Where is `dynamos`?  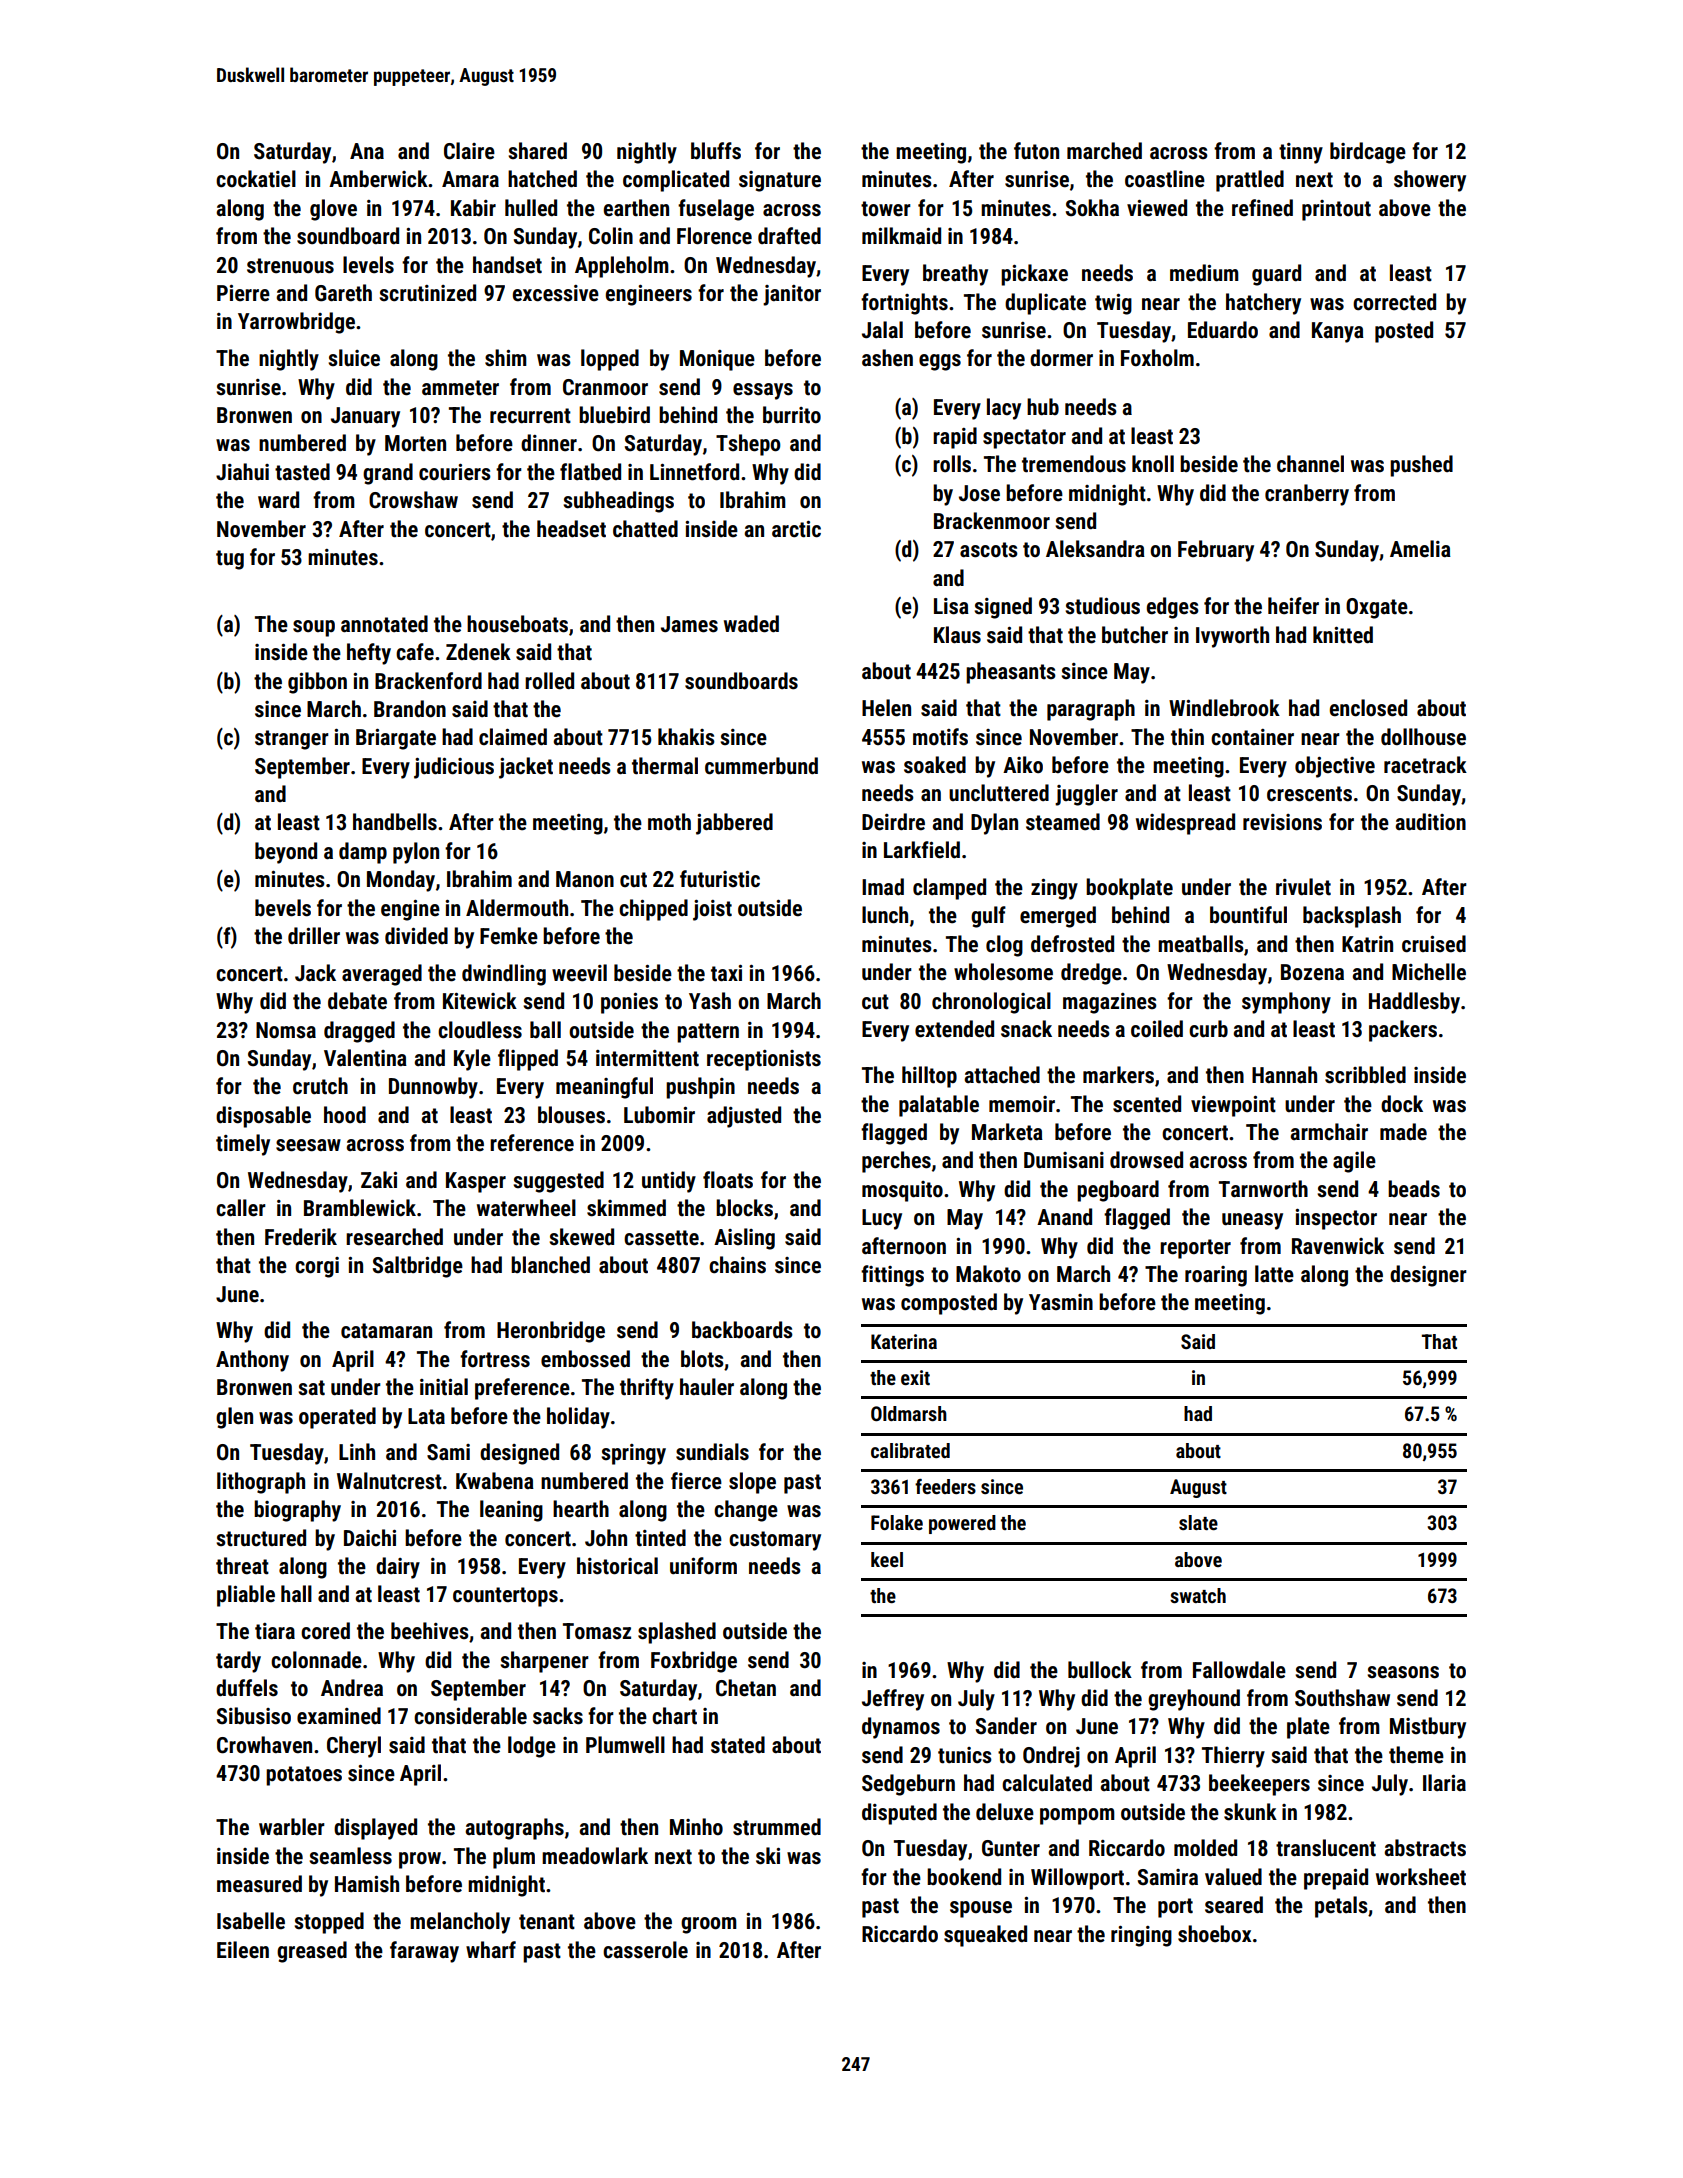
dynamos is located at coordinates (901, 1728).
